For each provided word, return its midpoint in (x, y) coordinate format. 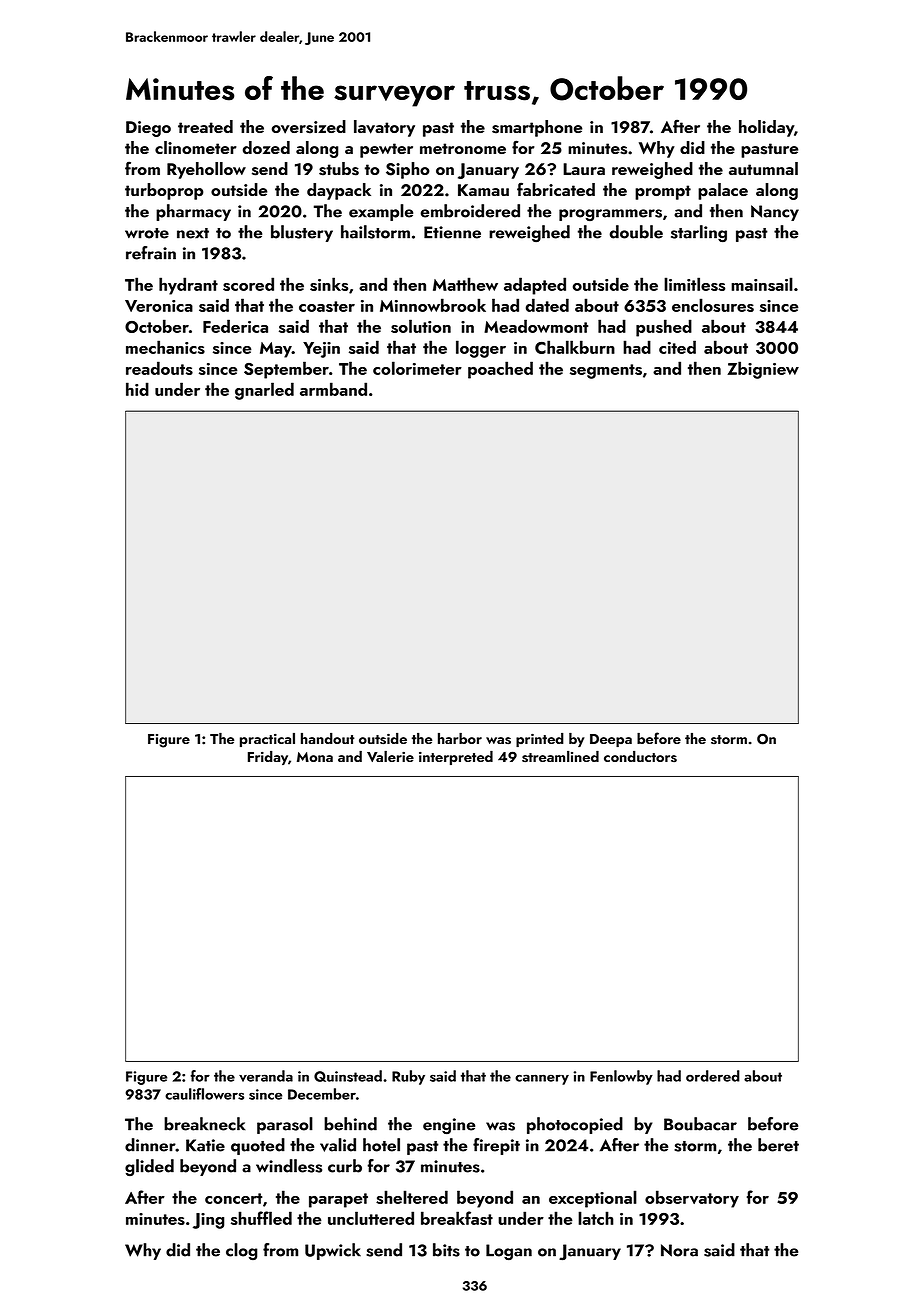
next (193, 233)
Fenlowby (621, 1077)
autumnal (763, 168)
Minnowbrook (433, 305)
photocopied (575, 1125)
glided (149, 1167)
